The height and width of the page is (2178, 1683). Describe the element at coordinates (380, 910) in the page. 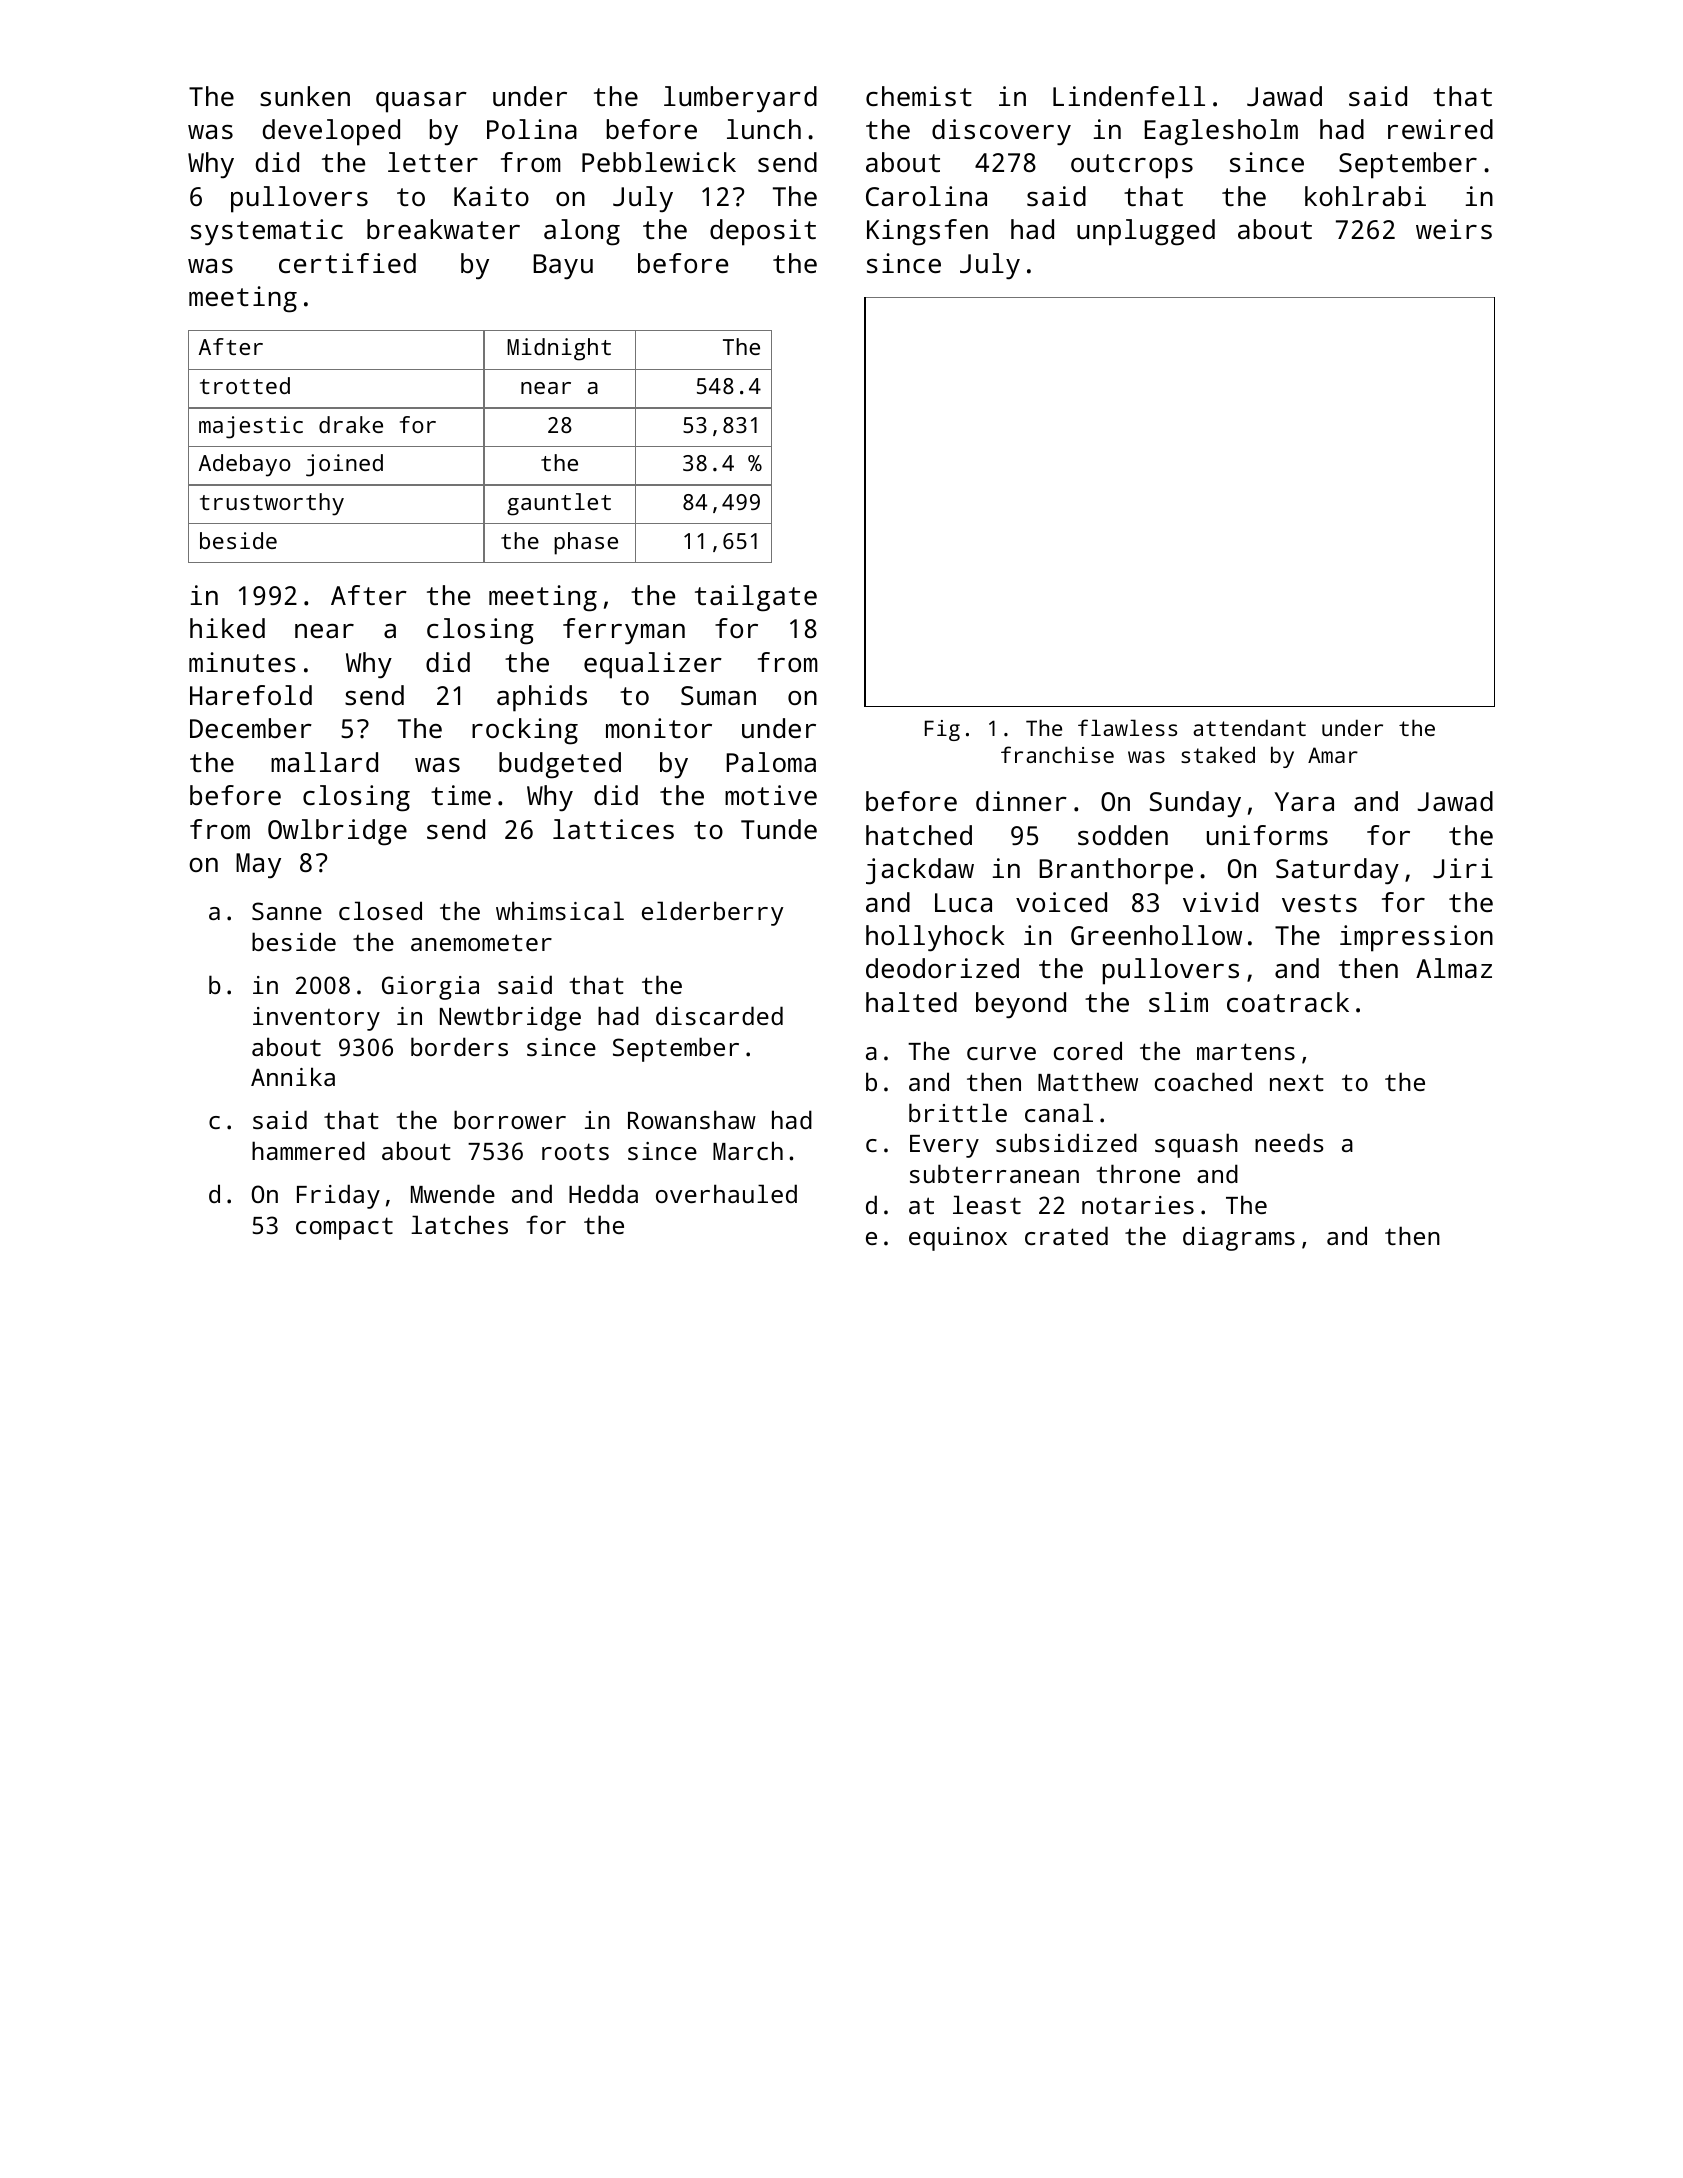

I see `closed` at that location.
